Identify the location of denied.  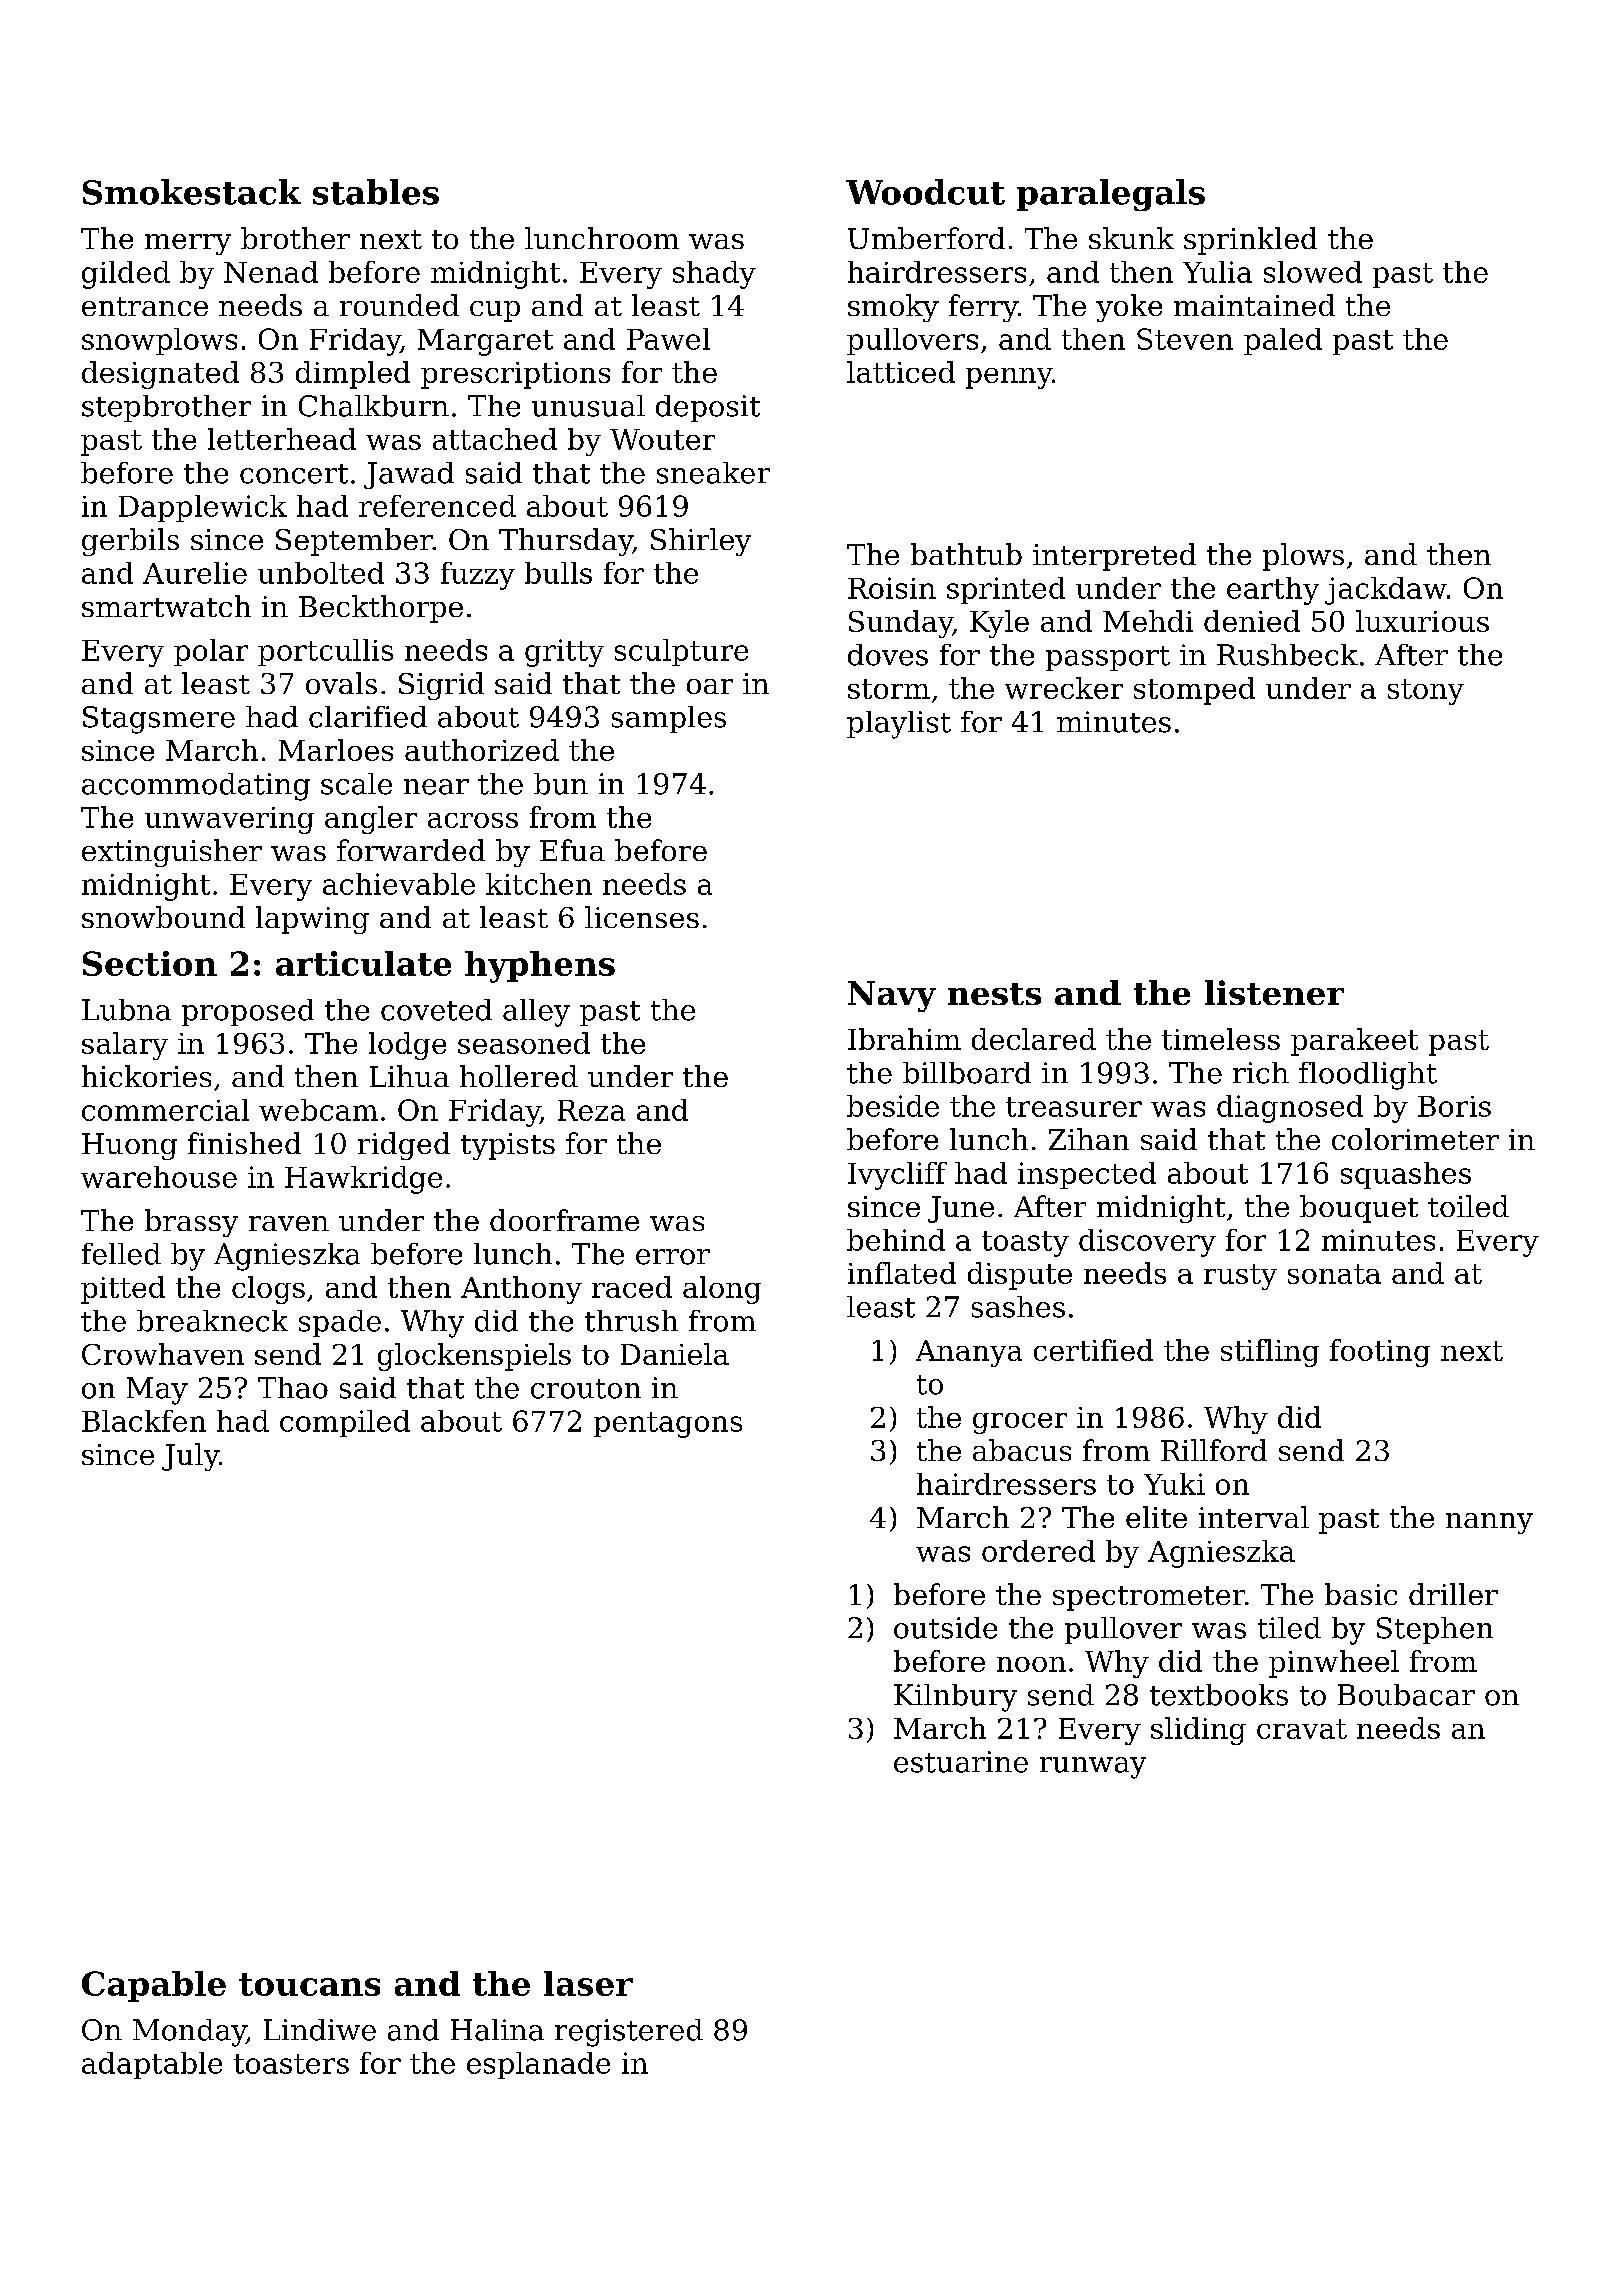
(1252, 621).
